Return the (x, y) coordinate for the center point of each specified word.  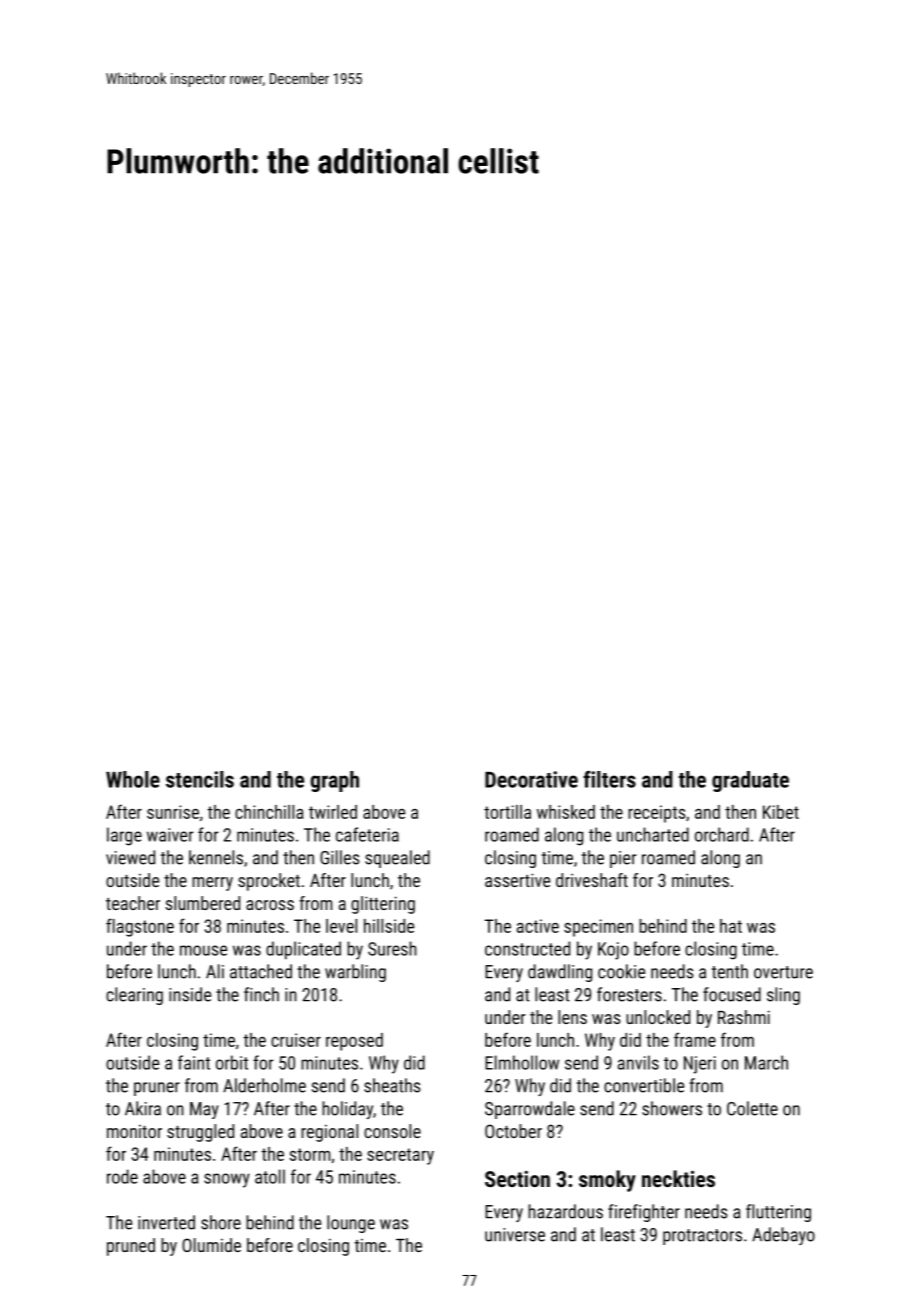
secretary (400, 1156)
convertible (644, 1085)
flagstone (140, 927)
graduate (750, 781)
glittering (383, 905)
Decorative (531, 779)
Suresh (392, 948)
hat (731, 926)
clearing (134, 996)
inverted (166, 1222)
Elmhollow (522, 1062)
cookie (621, 971)
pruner (157, 1089)
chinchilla (269, 812)
